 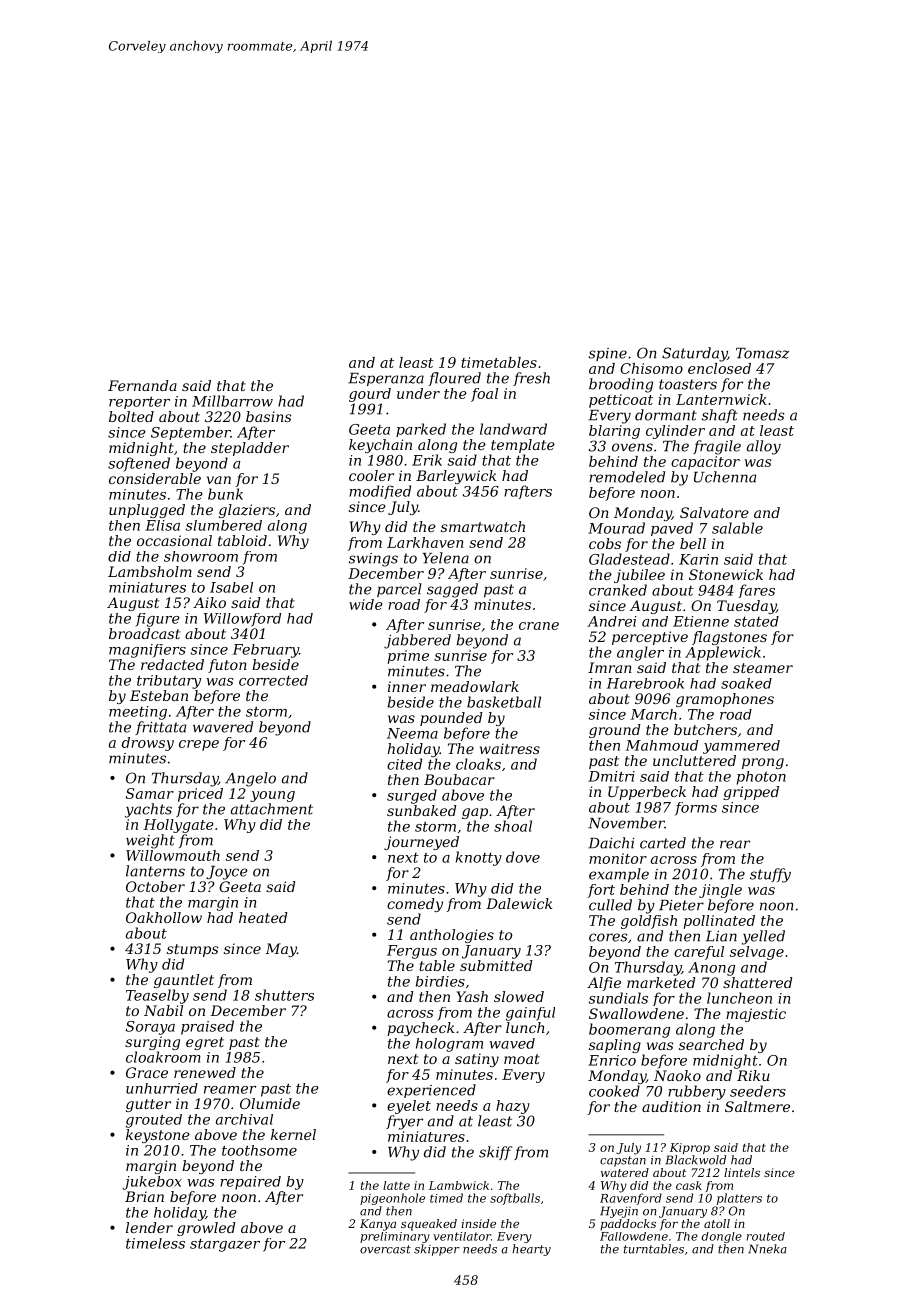 I want to click on March, so click(x=654, y=714).
